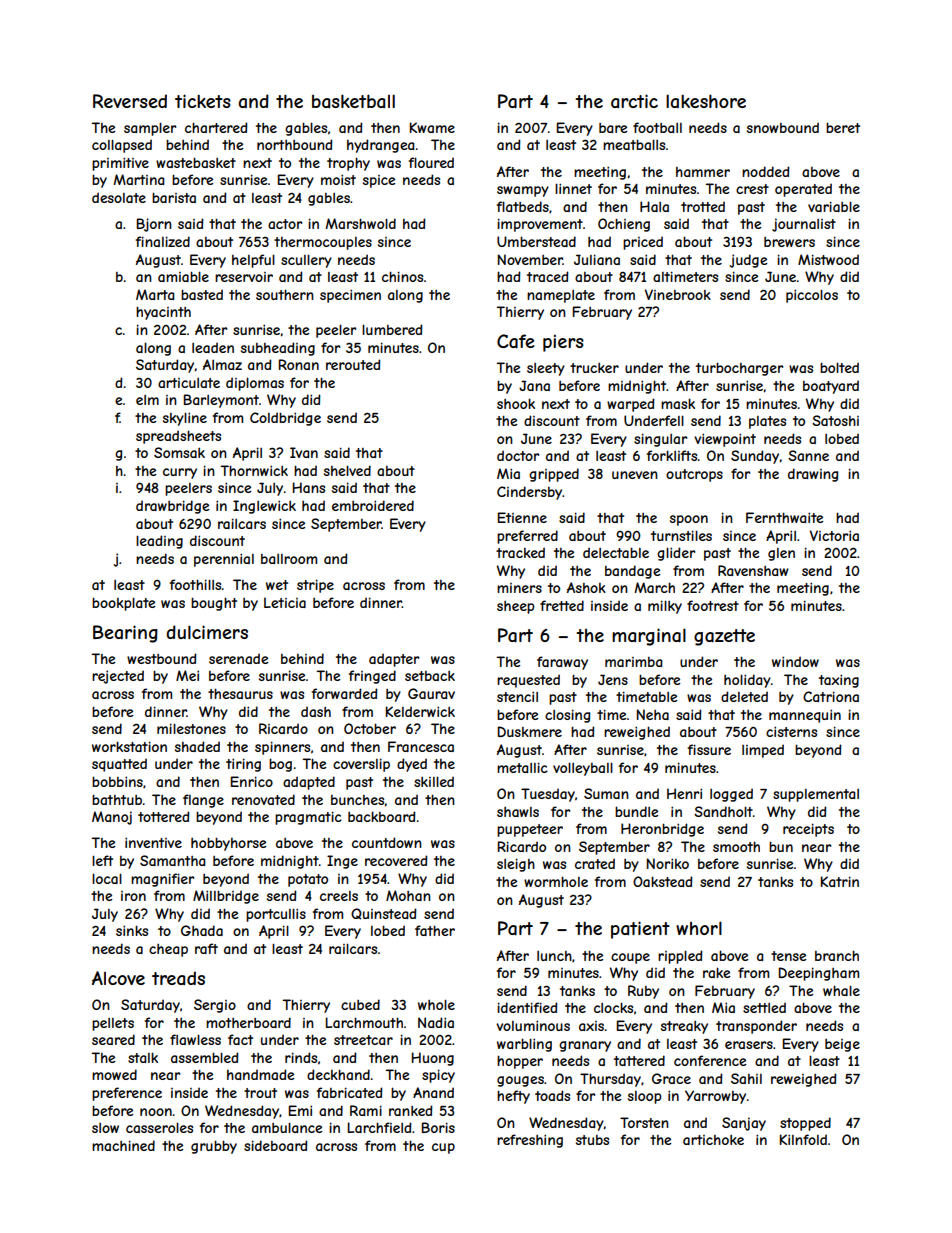 The width and height of the screenshot is (952, 1233). Describe the element at coordinates (513, 1097) in the screenshot. I see `hefty` at that location.
